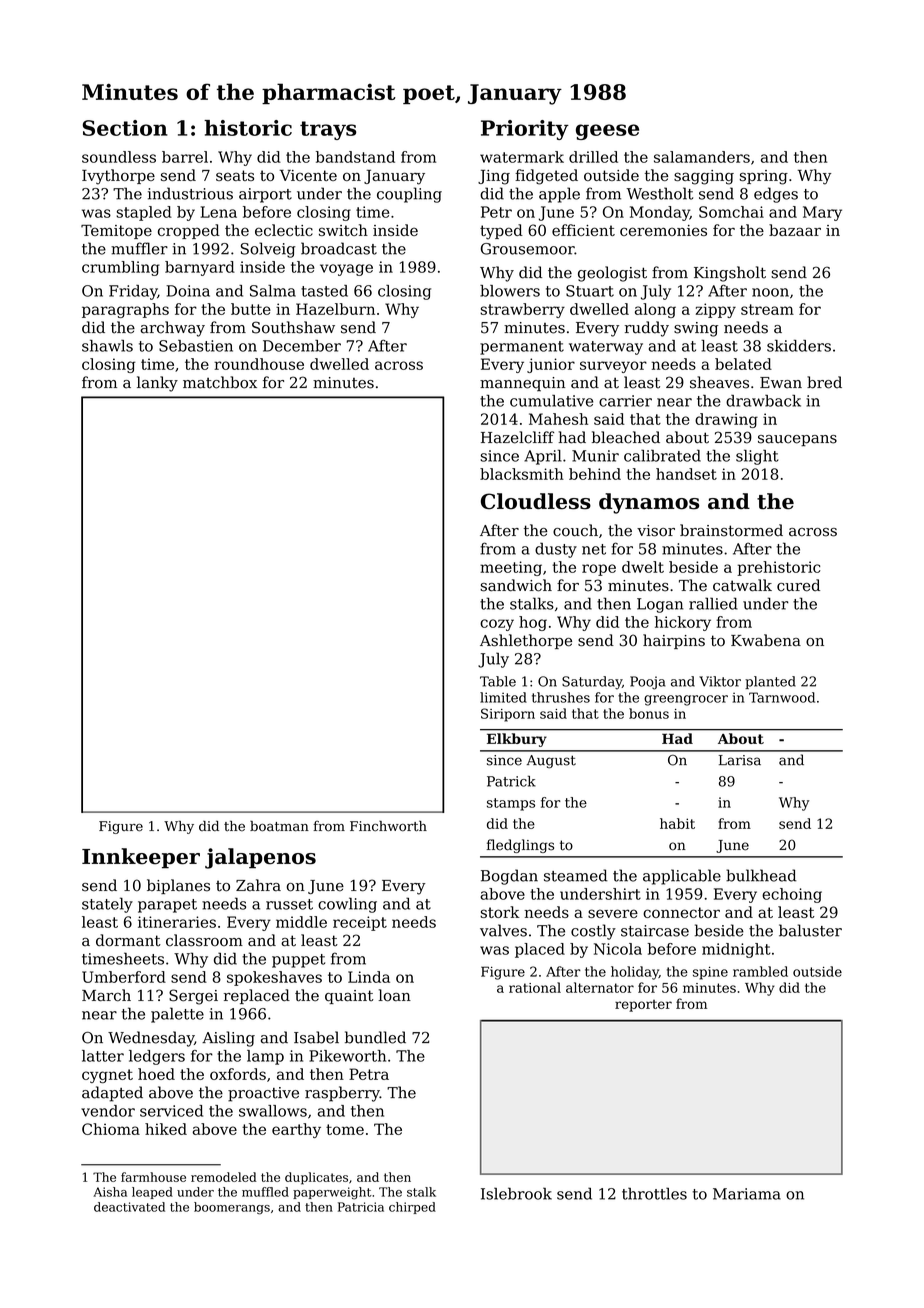  I want to click on salamanders, so click(702, 157).
